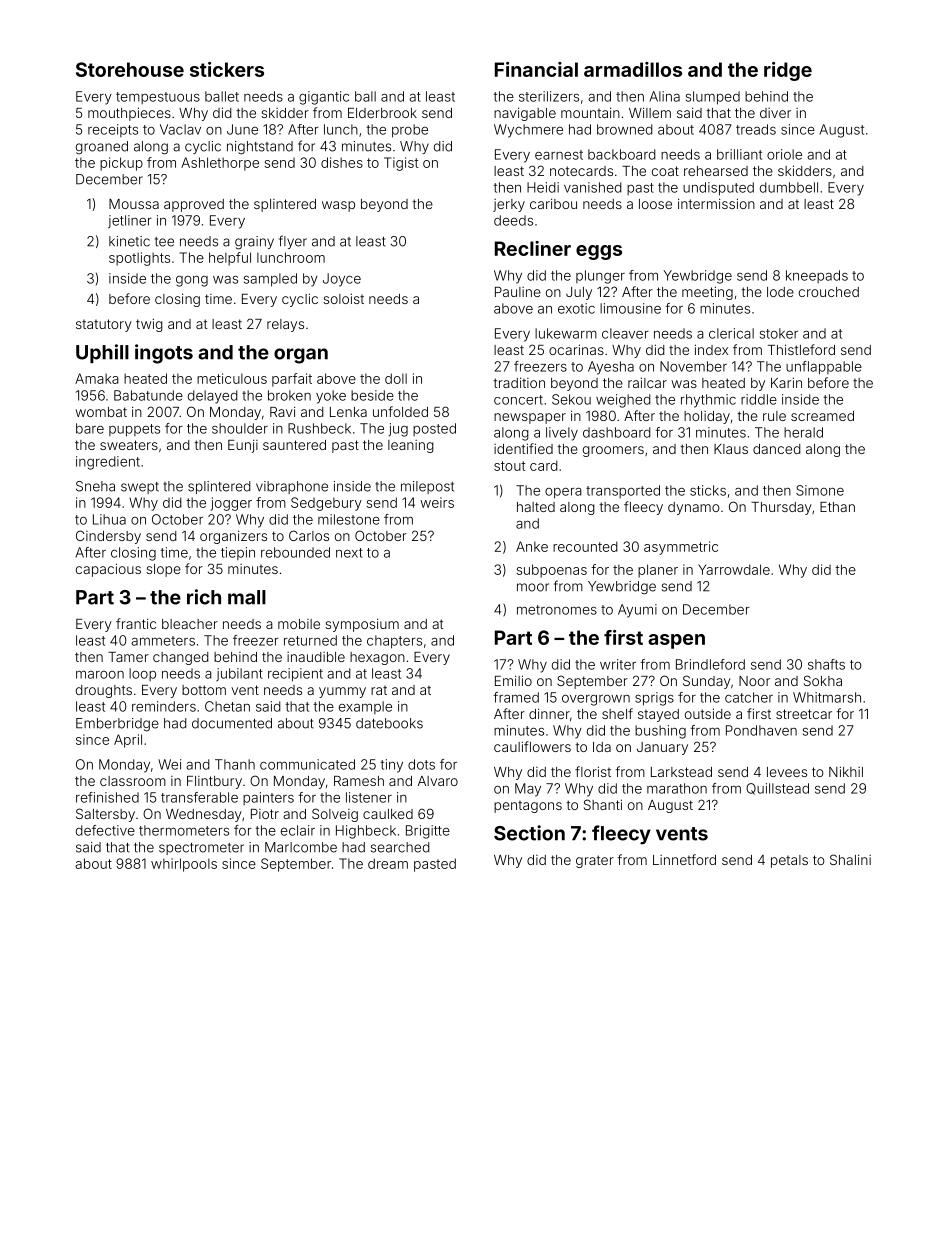 This image has height=1233, width=952. What do you see at coordinates (707, 293) in the image?
I see `meeting` at bounding box center [707, 293].
